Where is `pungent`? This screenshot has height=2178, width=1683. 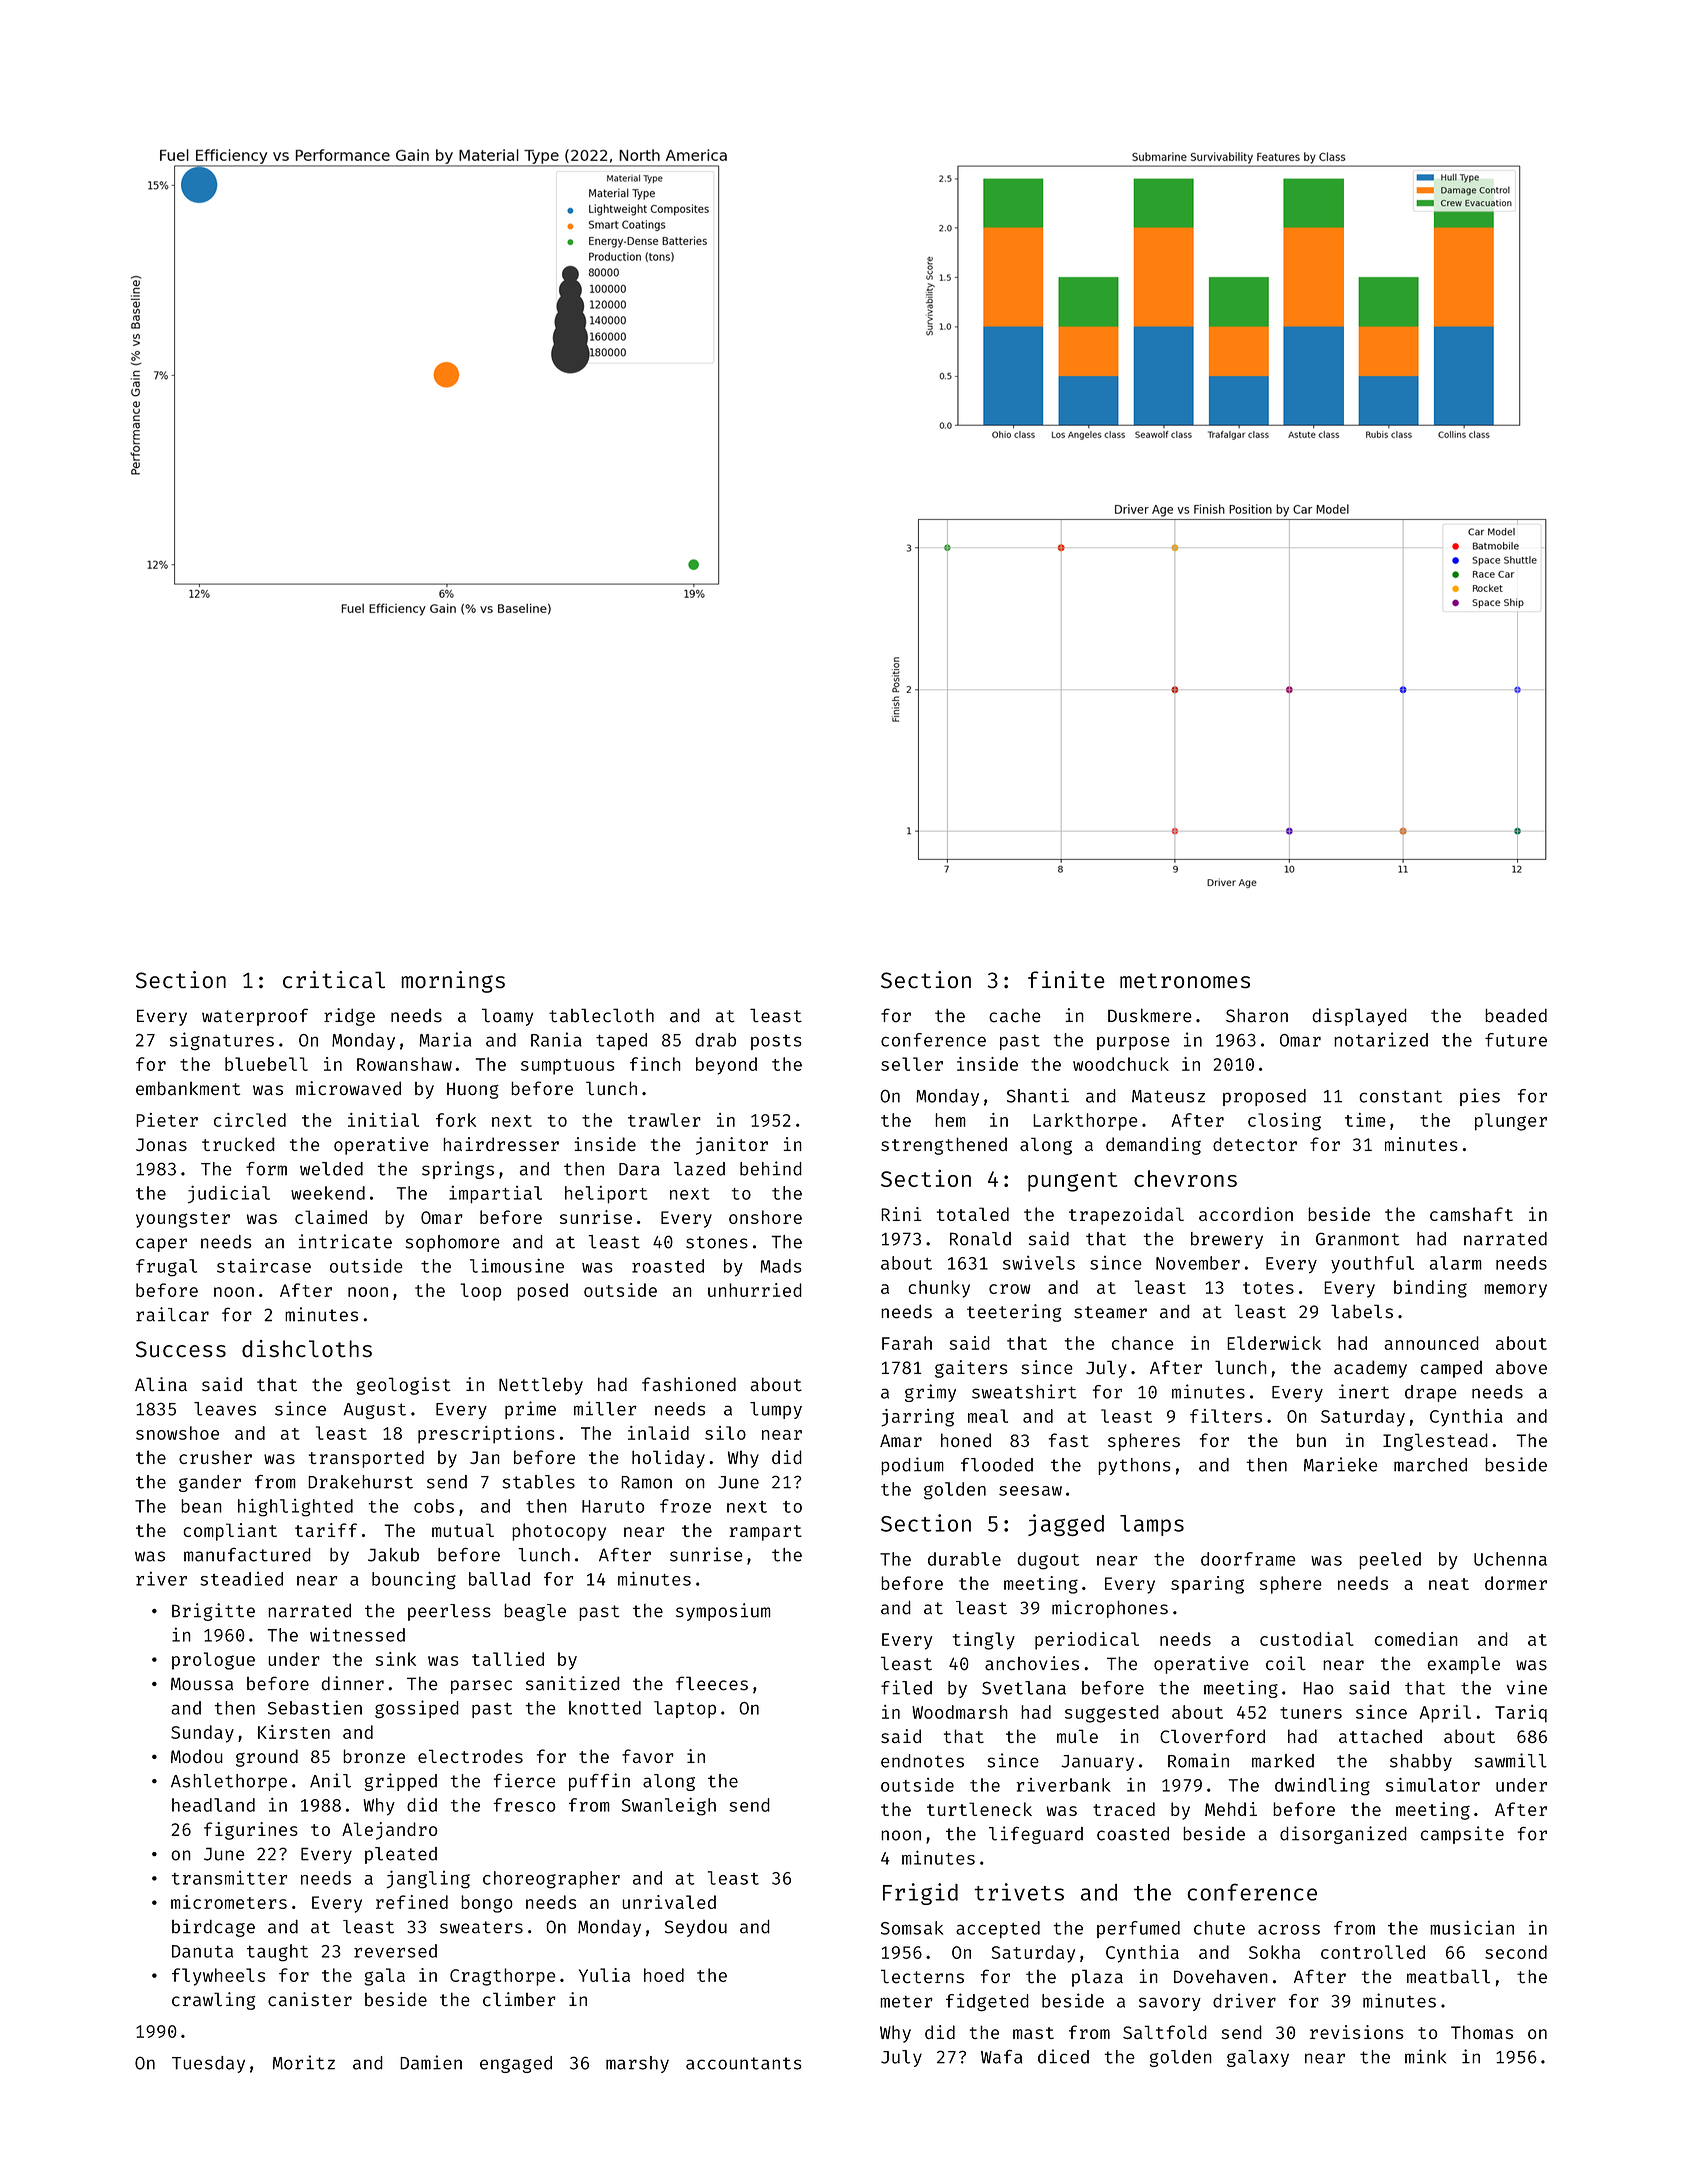 pungent is located at coordinates (1072, 1182).
